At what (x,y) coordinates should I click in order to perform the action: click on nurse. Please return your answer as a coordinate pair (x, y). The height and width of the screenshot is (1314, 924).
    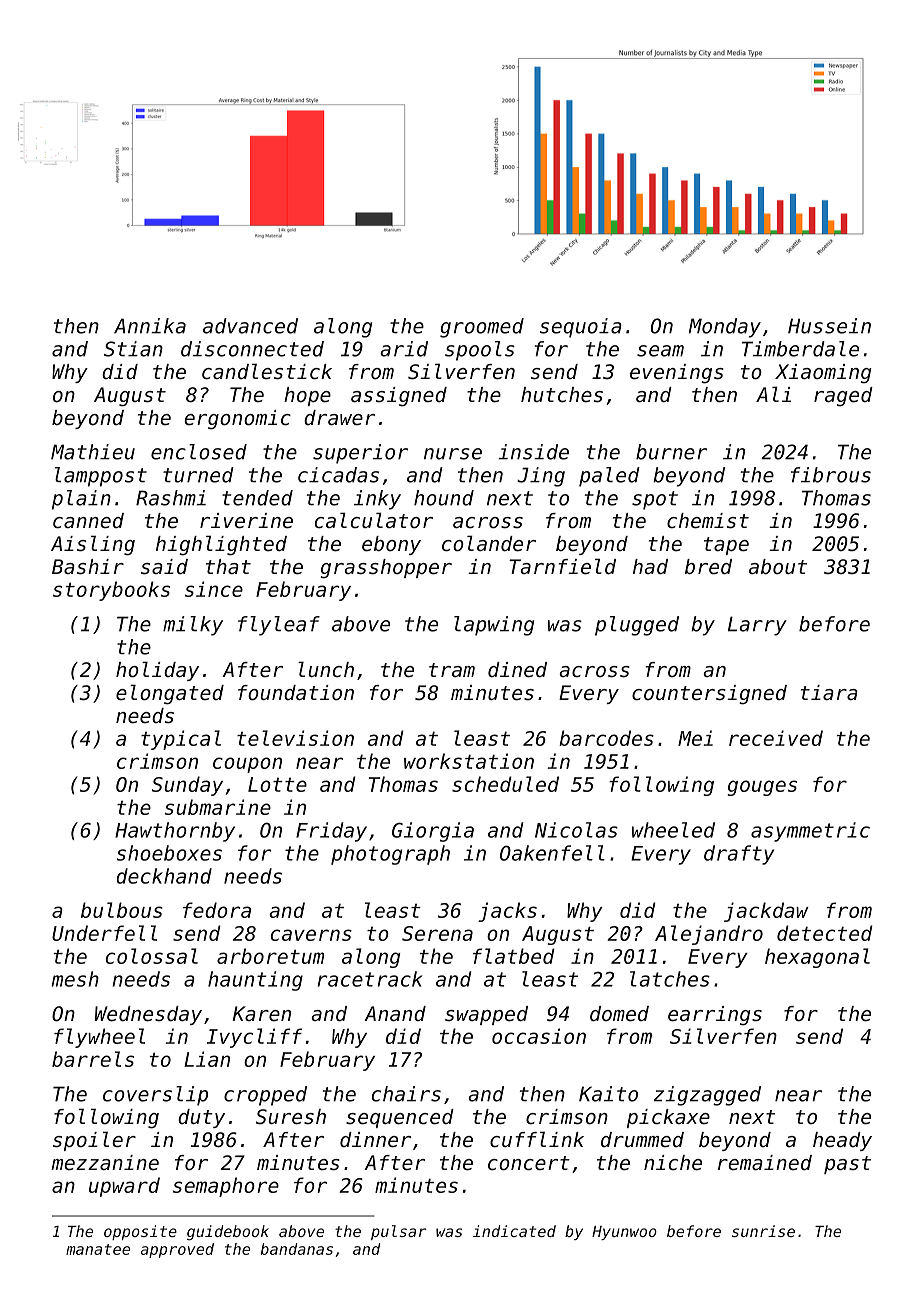
    Looking at the image, I should click on (453, 454).
